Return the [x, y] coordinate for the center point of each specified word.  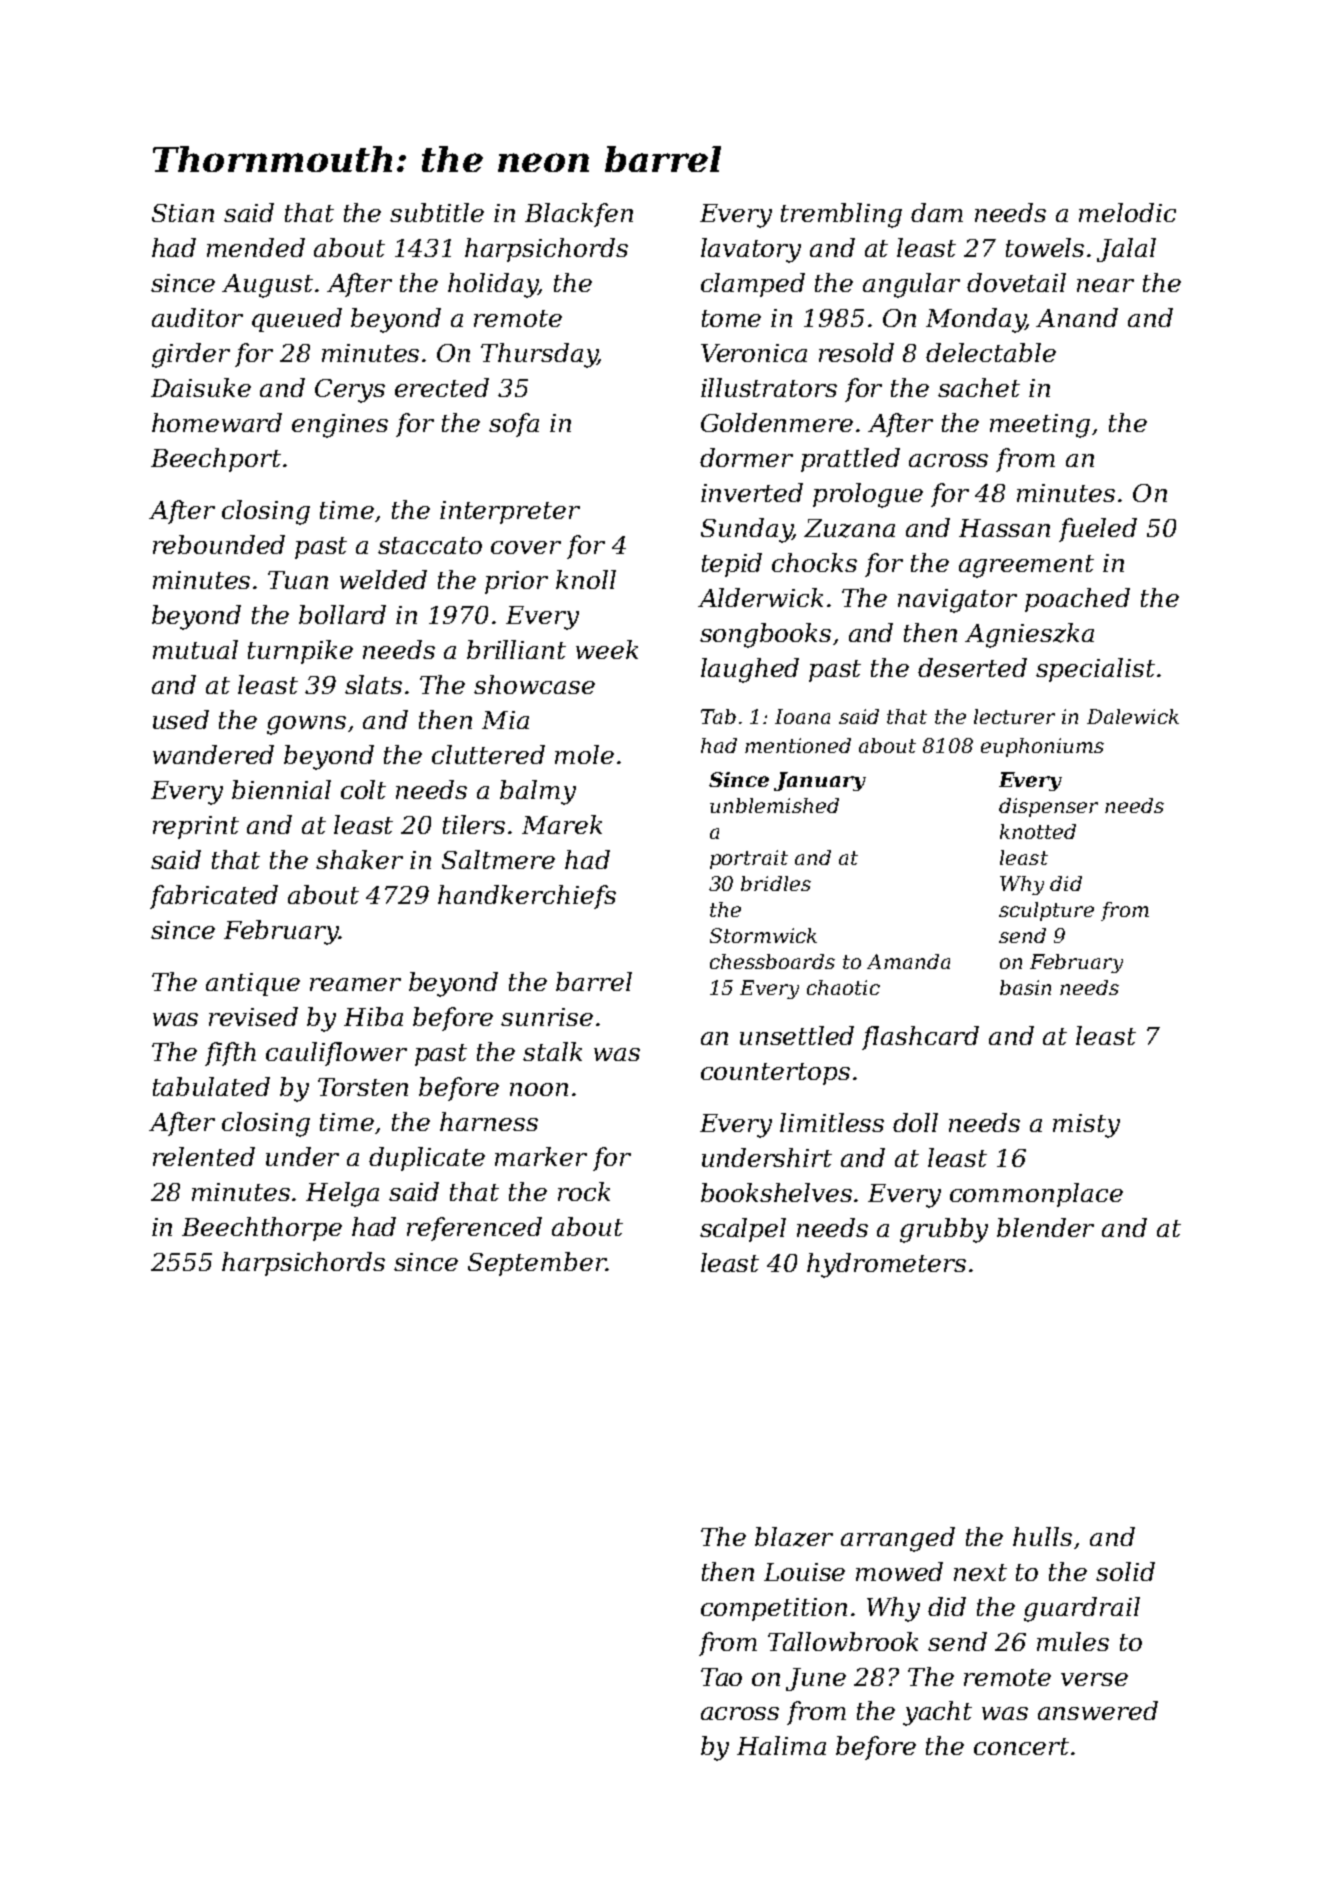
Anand [1077, 317]
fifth [230, 1054]
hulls [1042, 1536]
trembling [841, 215]
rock [584, 1191]
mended [256, 247]
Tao [721, 1677]
